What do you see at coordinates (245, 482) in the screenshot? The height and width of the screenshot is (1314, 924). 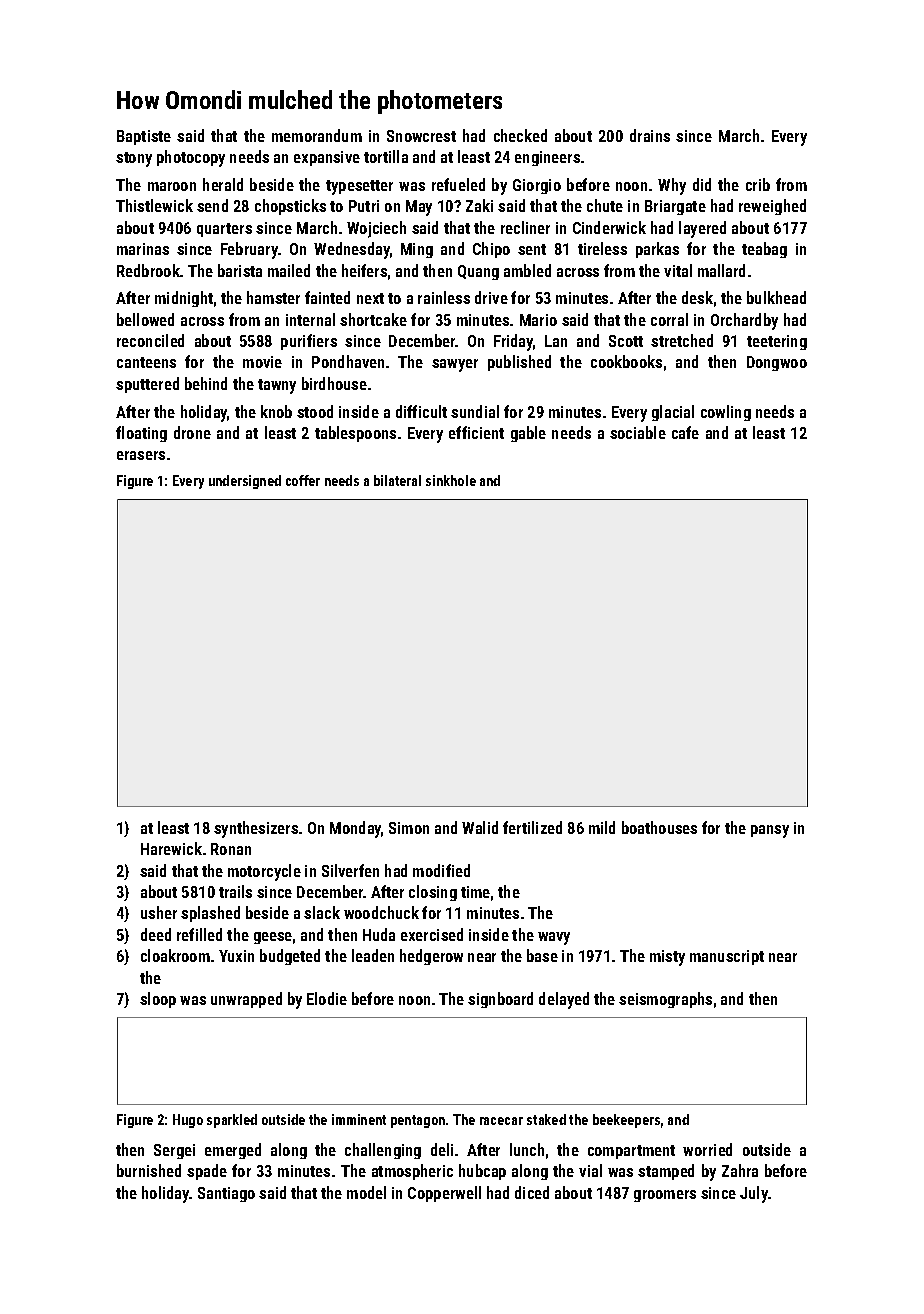 I see `undersigned` at bounding box center [245, 482].
